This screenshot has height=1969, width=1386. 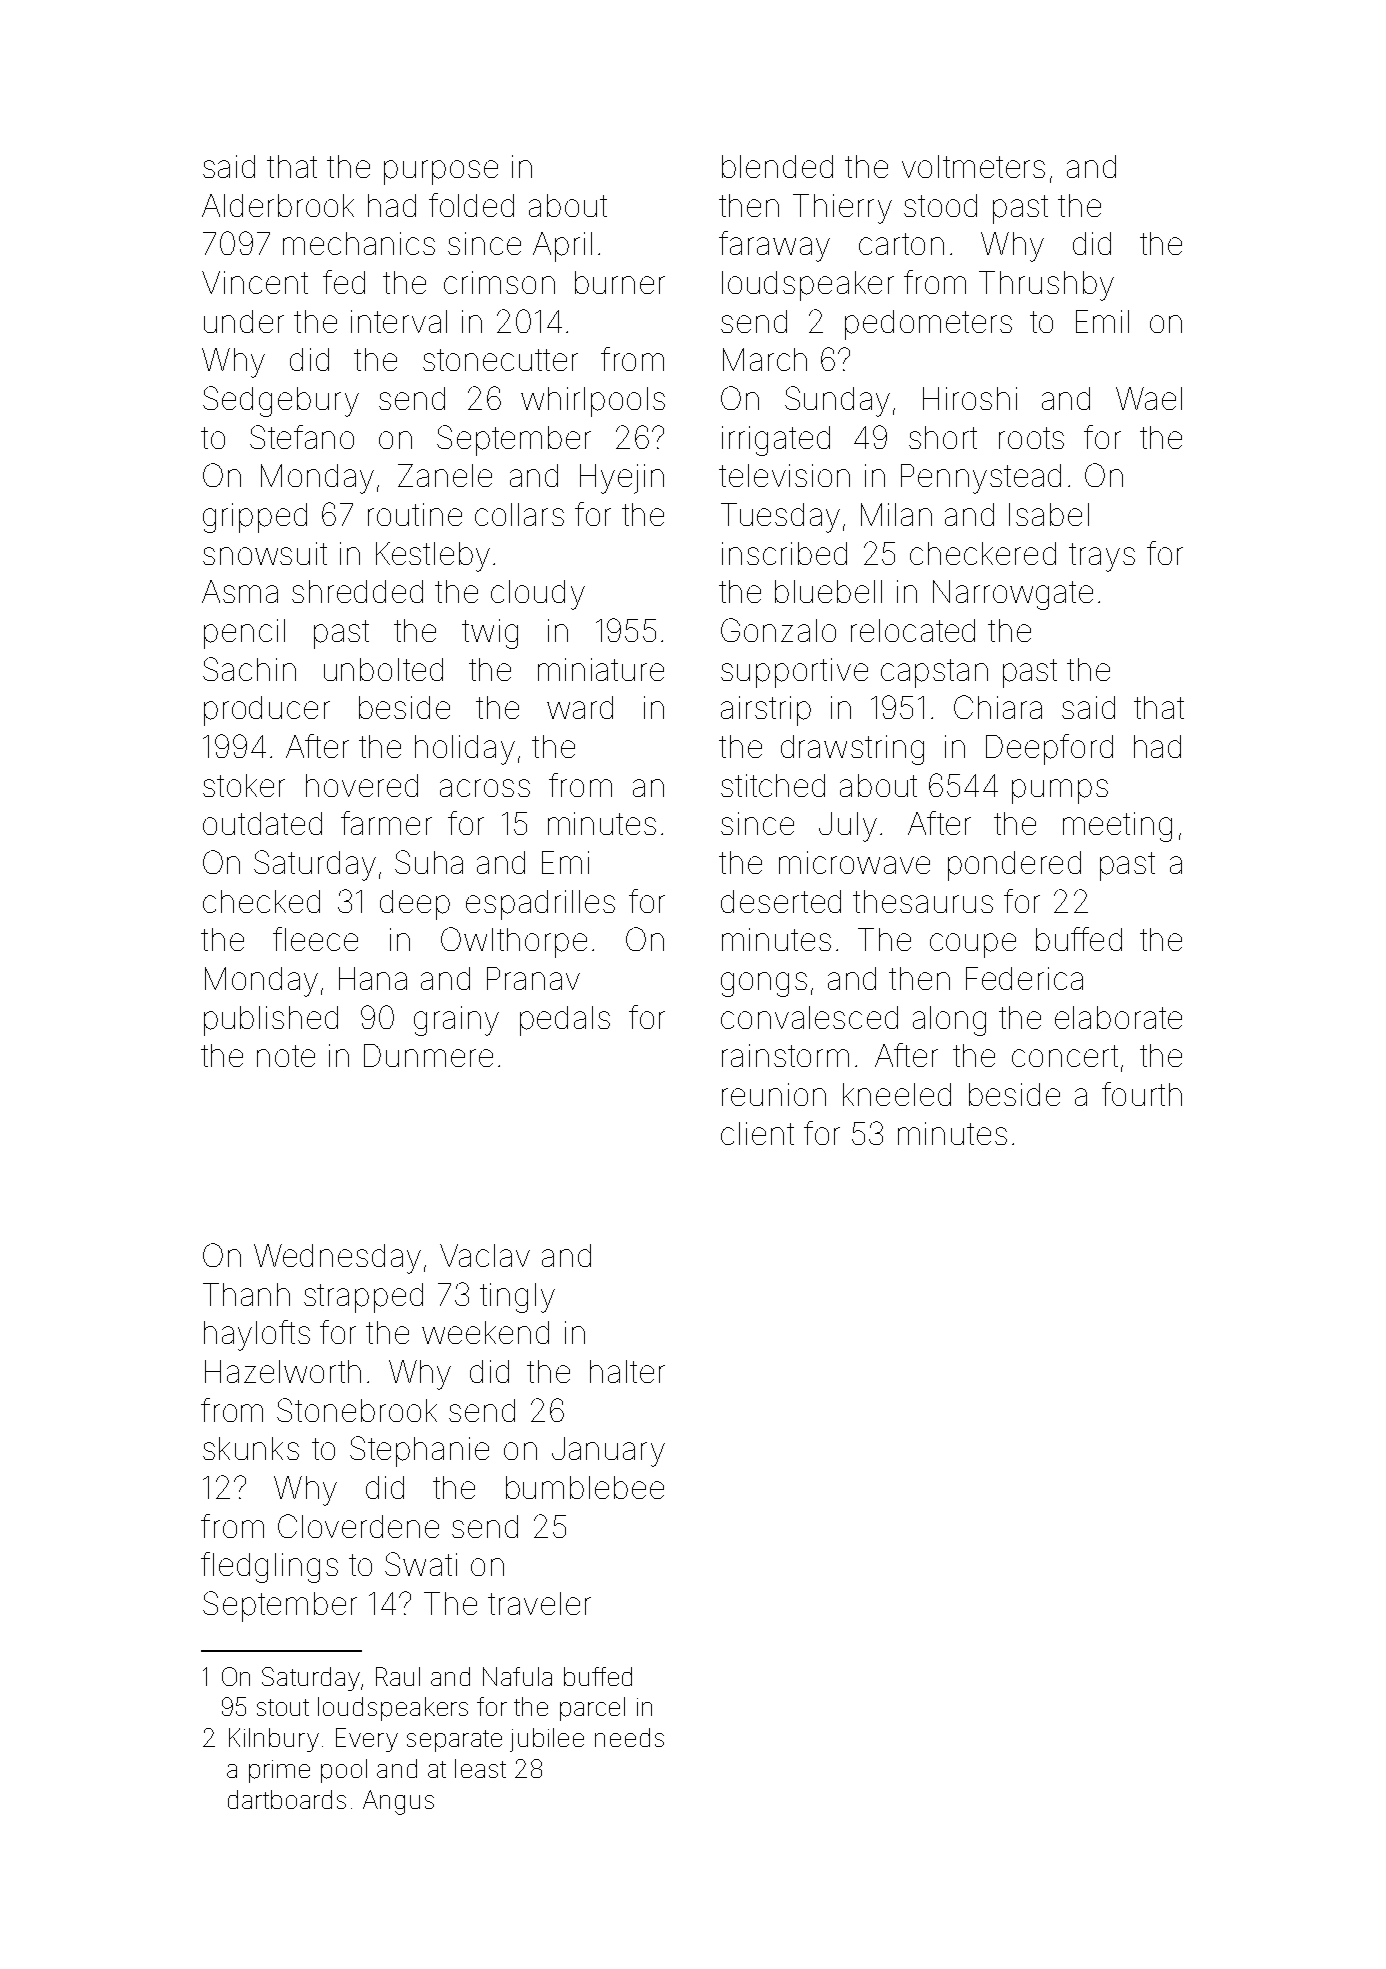 I want to click on needs, so click(x=629, y=1737).
